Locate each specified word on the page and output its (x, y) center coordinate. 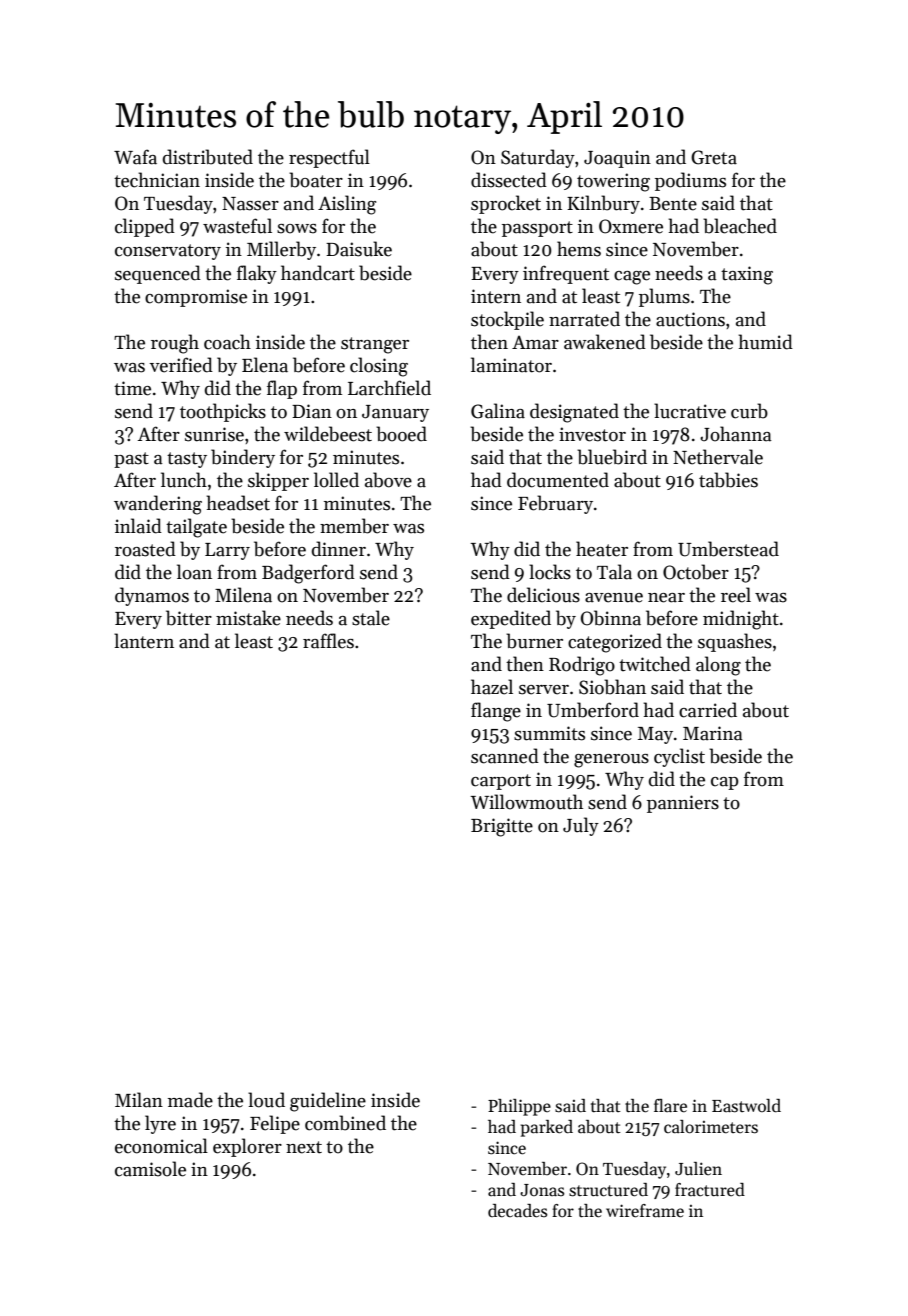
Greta (714, 157)
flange (496, 712)
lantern (144, 641)
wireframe (645, 1211)
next (304, 1147)
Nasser (250, 204)
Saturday (538, 158)
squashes (735, 642)
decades (517, 1211)
